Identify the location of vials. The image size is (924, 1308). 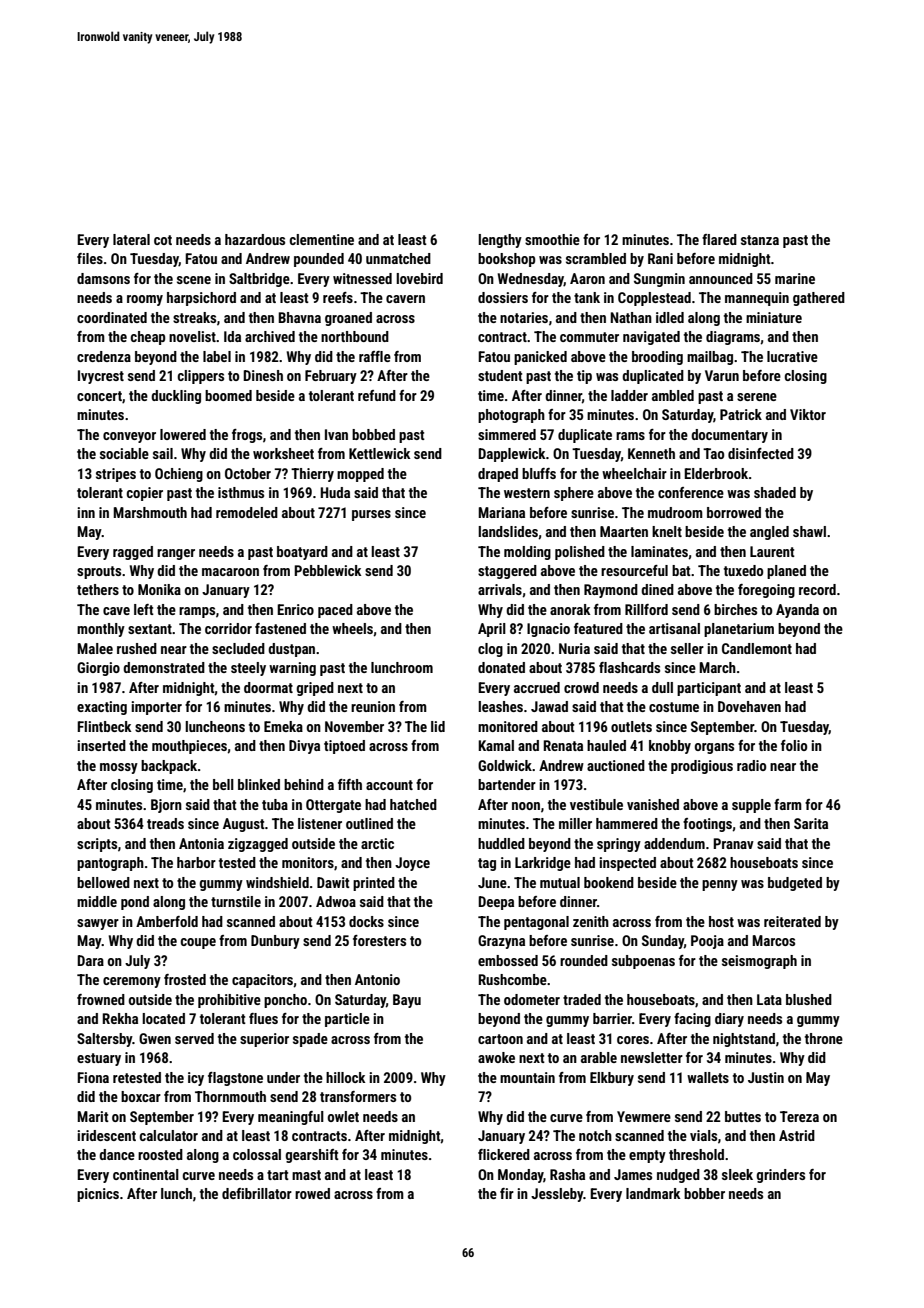
(703, 1135).
